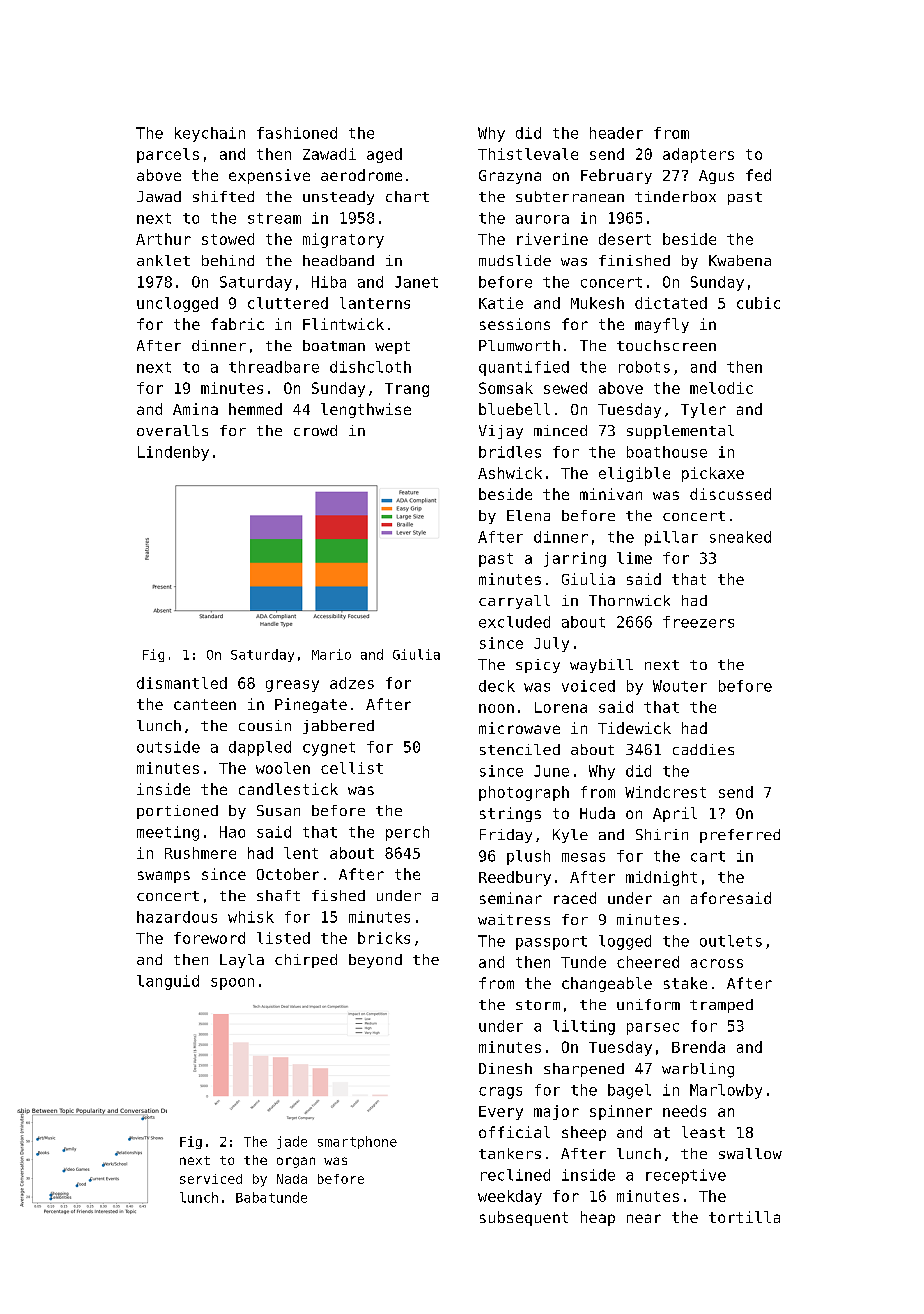  Describe the element at coordinates (750, 1153) in the screenshot. I see `swallow` at that location.
